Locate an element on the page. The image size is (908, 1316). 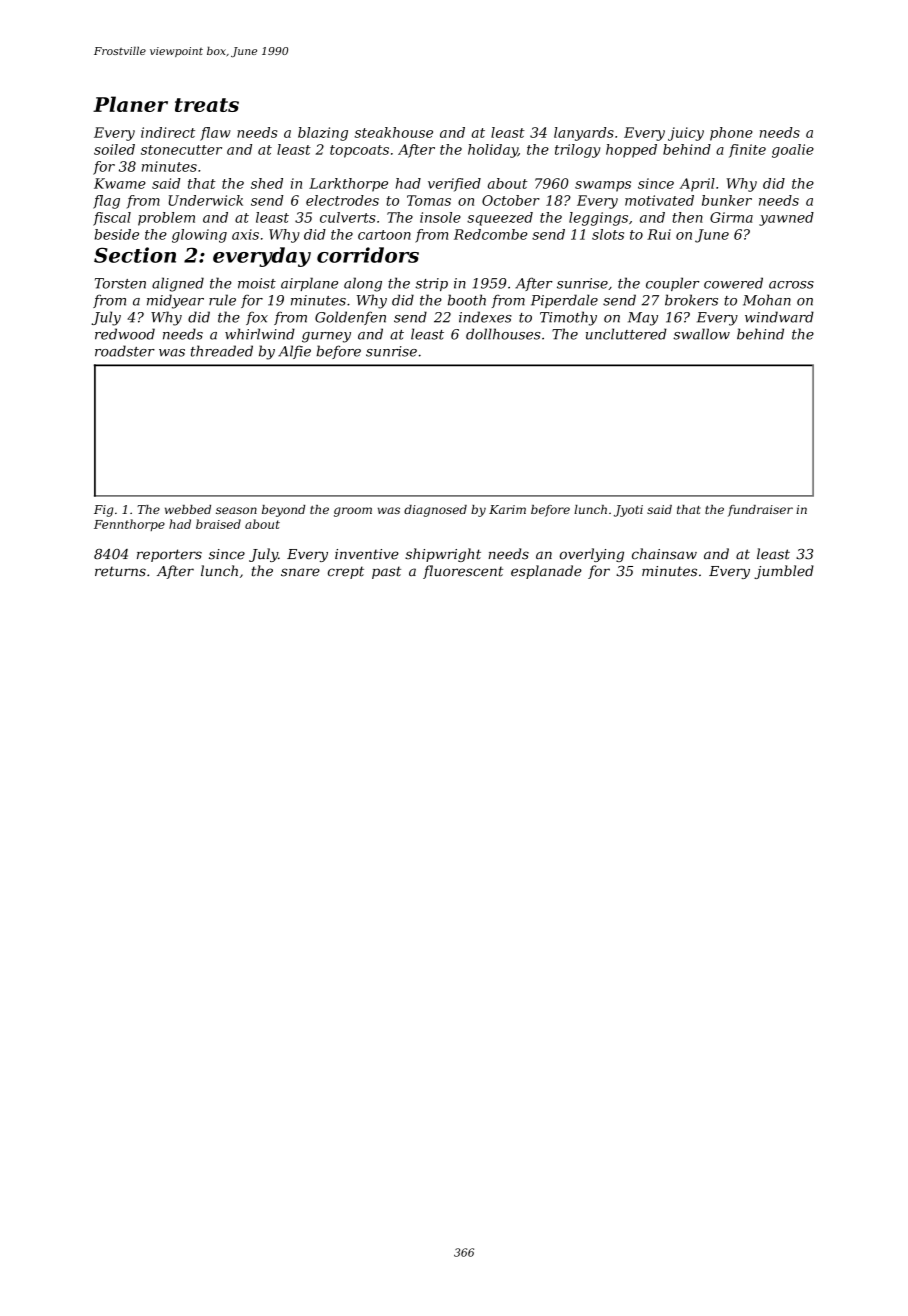
booth is located at coordinates (467, 300).
